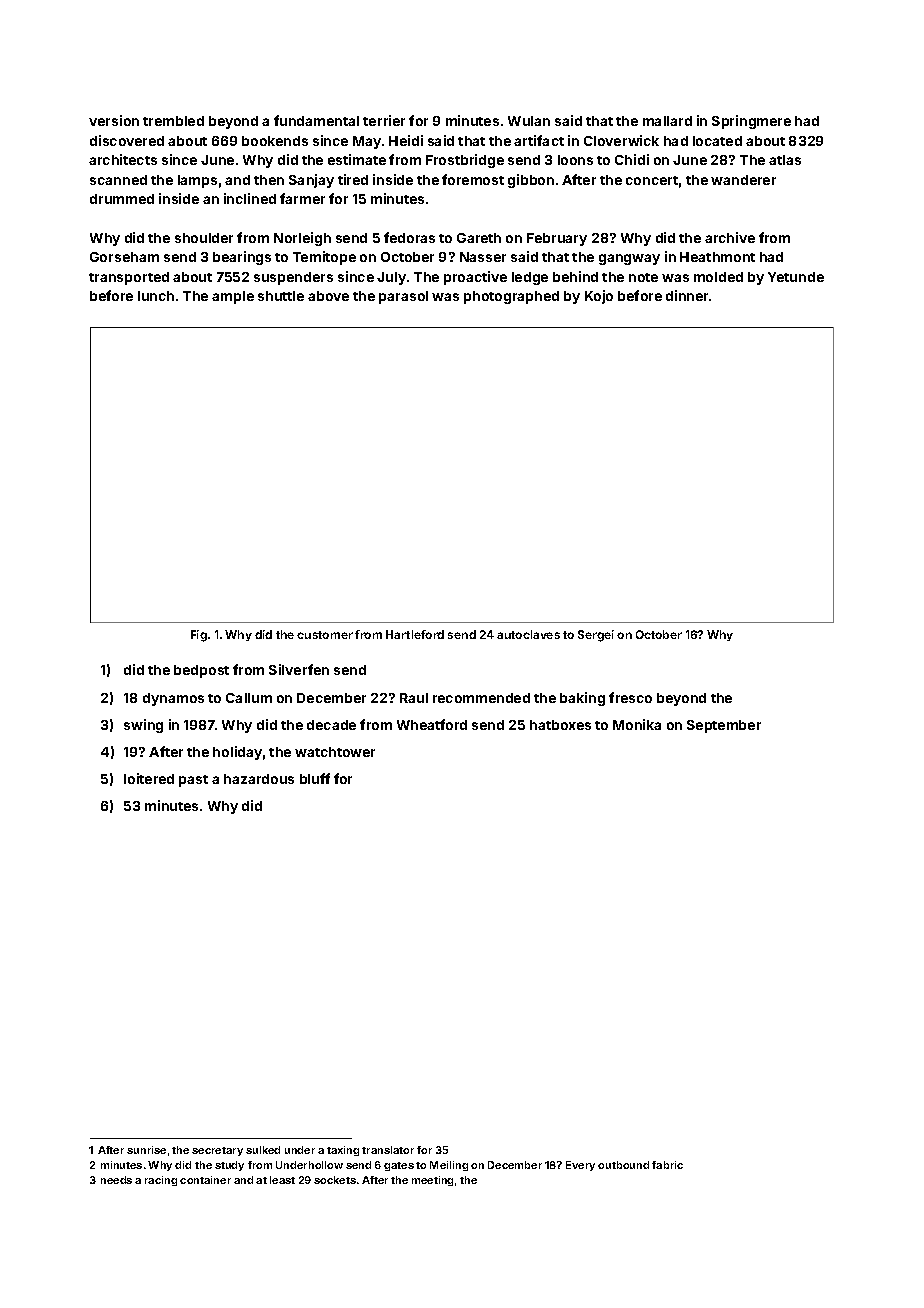 This screenshot has width=924, height=1308. Describe the element at coordinates (201, 671) in the screenshot. I see `bedpost` at that location.
